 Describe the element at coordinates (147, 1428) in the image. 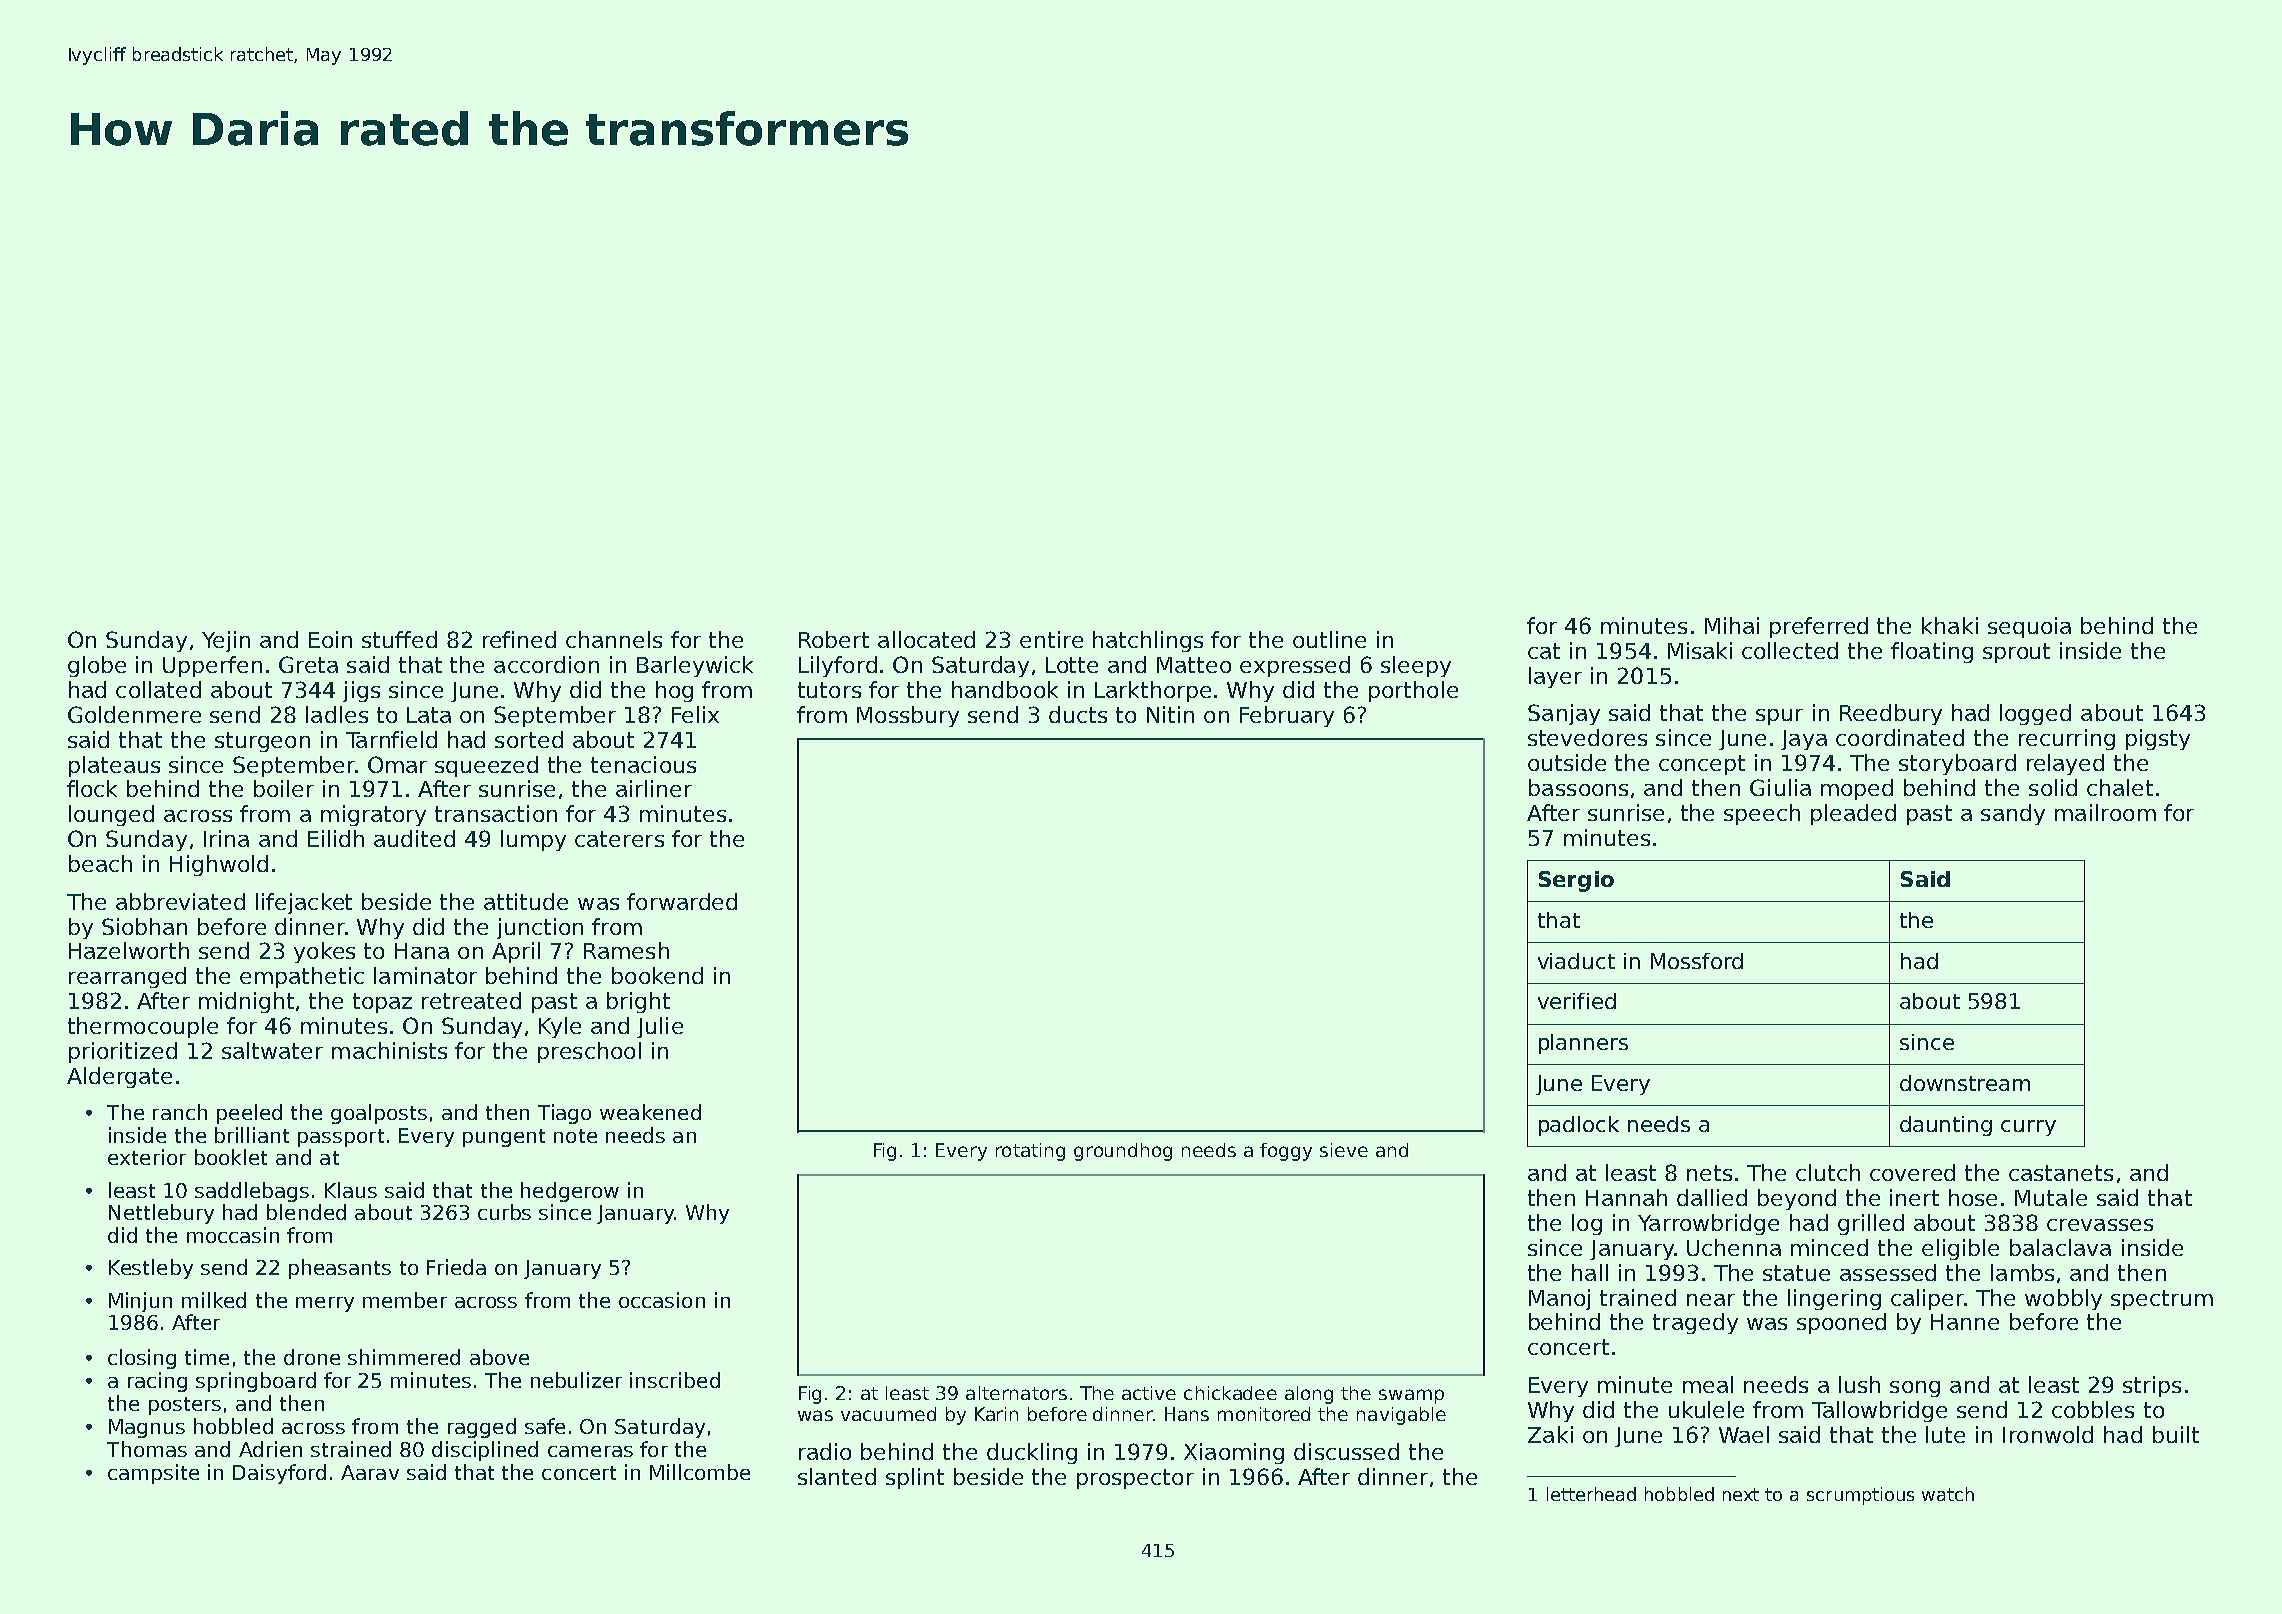

I see `Magnus` at that location.
